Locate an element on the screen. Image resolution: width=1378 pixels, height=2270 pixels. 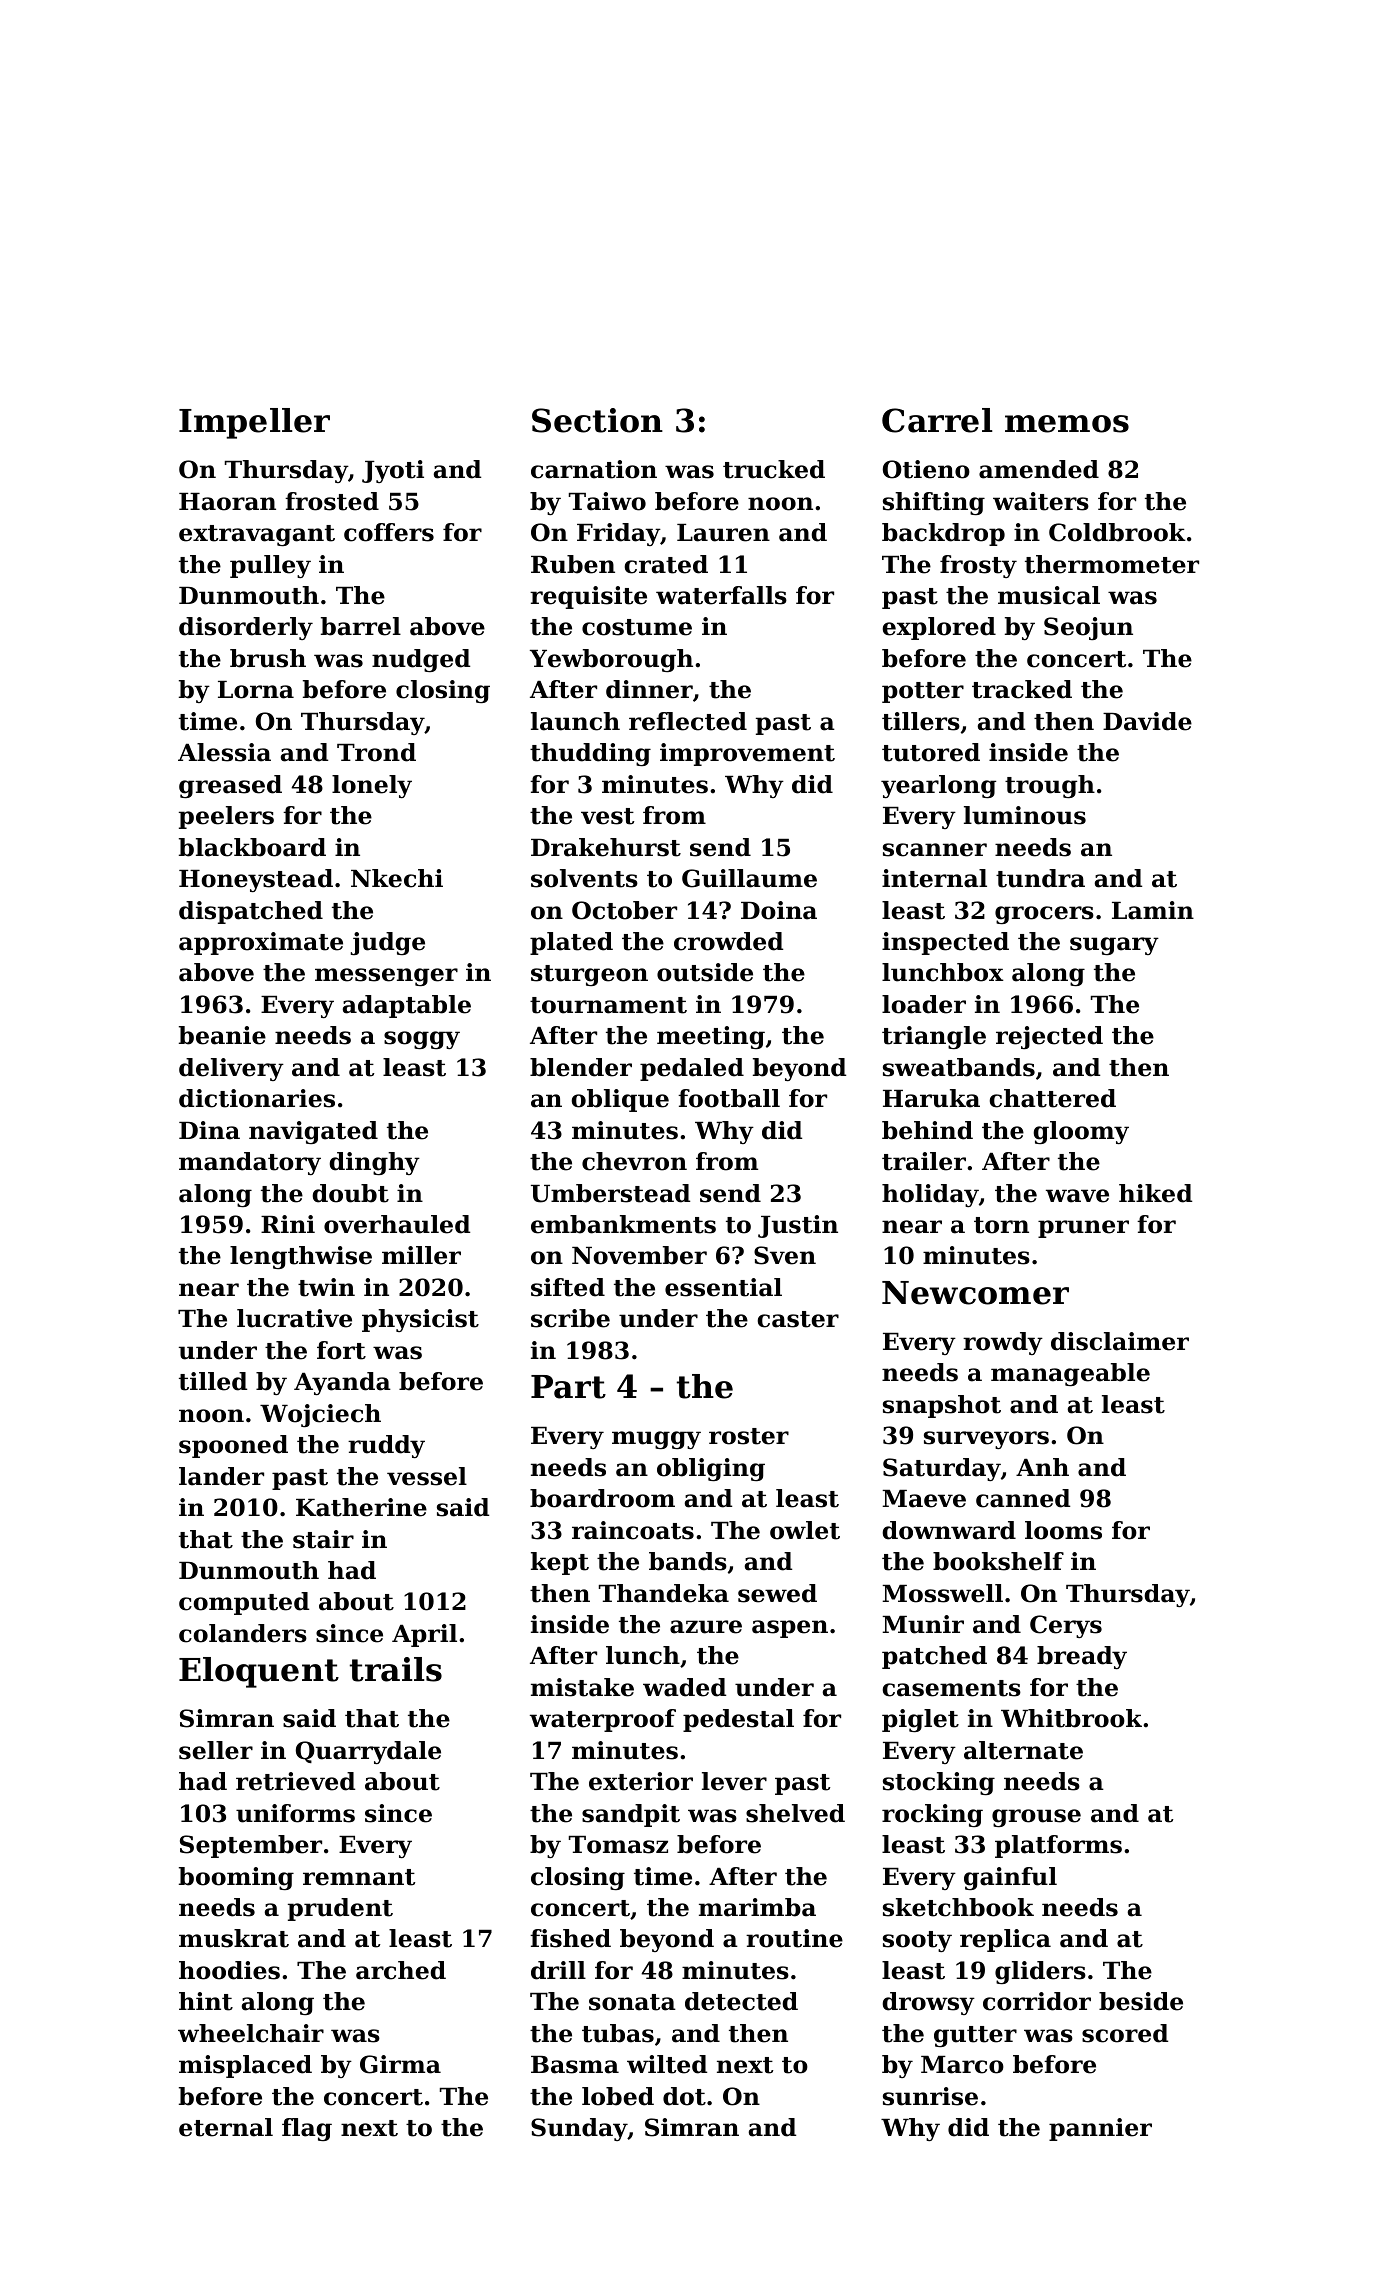
Carrel is located at coordinates (937, 420).
